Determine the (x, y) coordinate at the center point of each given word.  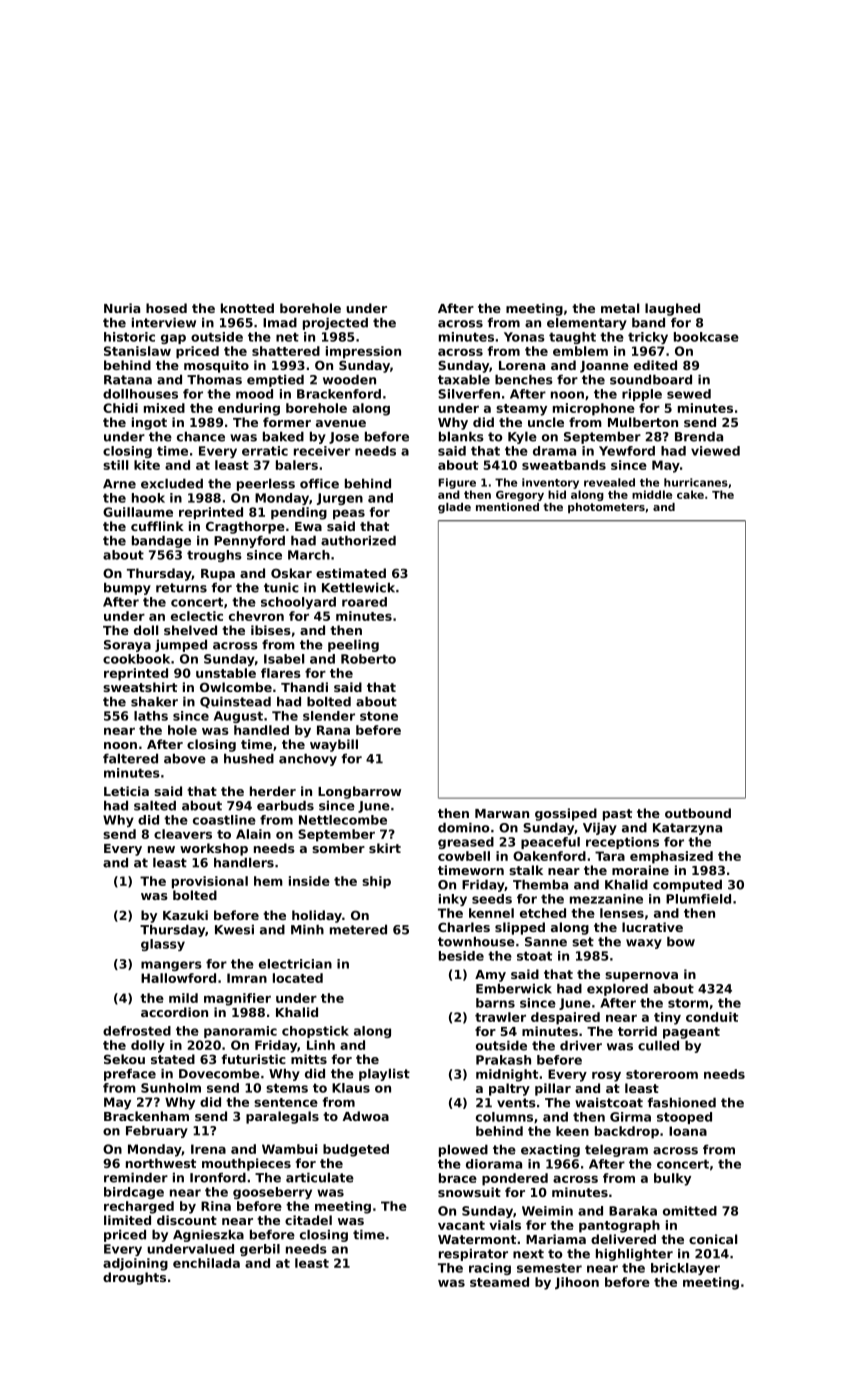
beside (461, 956)
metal (620, 308)
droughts (134, 1278)
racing (490, 1269)
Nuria (122, 308)
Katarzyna (687, 829)
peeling (353, 646)
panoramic (240, 1032)
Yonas (524, 337)
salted (155, 806)
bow (681, 942)
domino (464, 828)
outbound (698, 813)
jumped (181, 646)
